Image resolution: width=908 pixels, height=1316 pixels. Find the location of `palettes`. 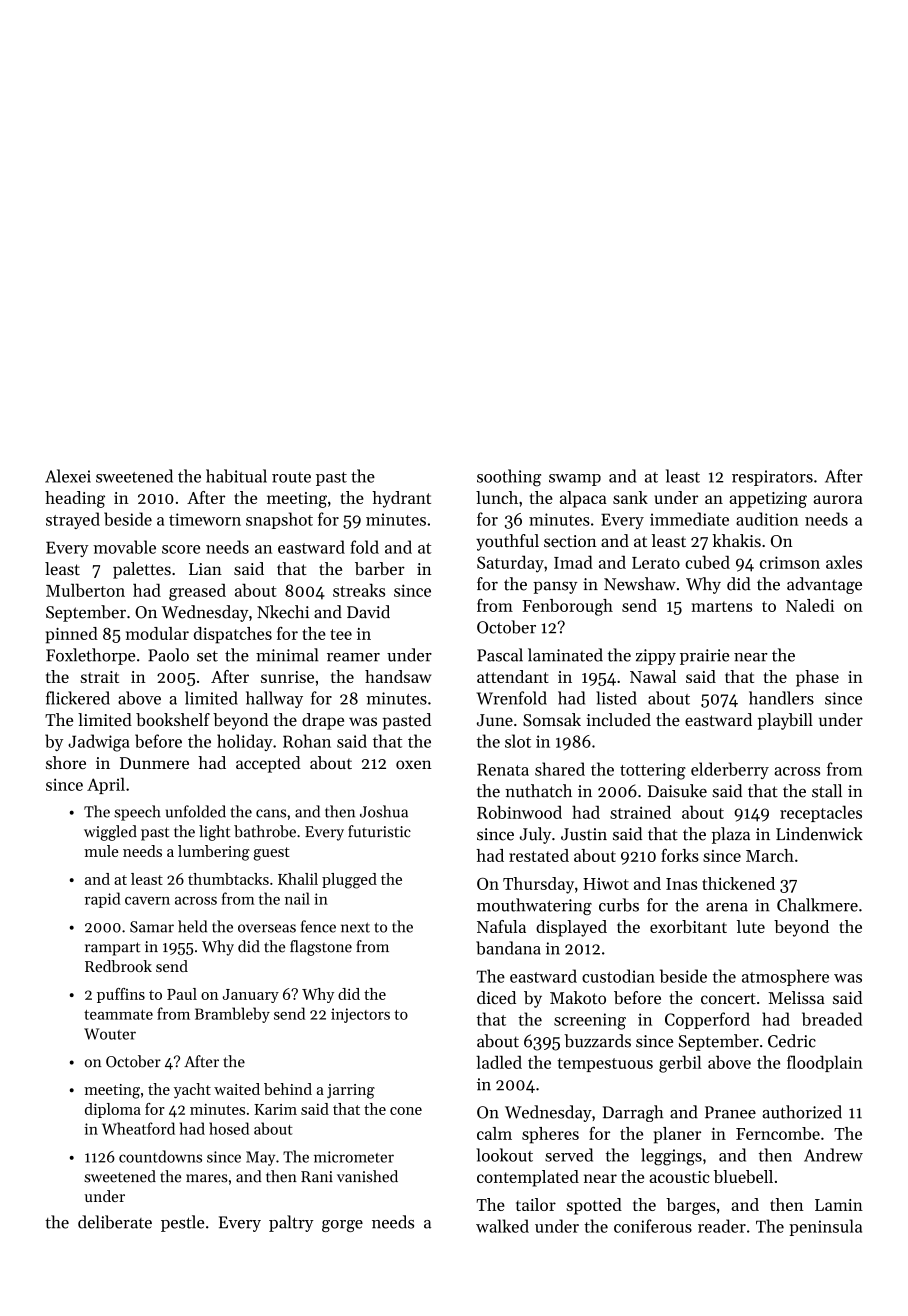

palettes is located at coordinates (142, 570).
